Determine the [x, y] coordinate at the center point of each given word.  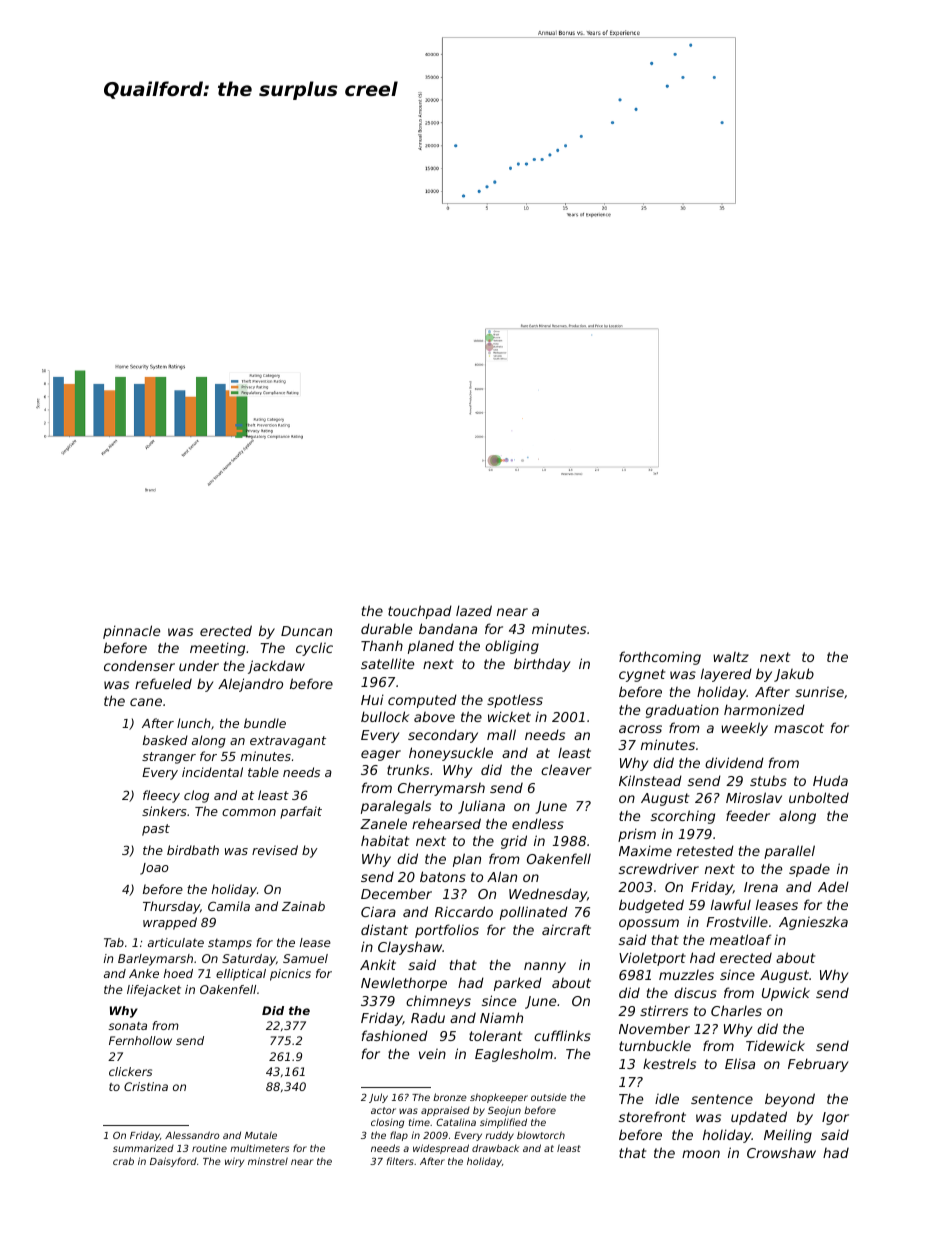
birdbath [193, 850]
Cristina [146, 1086]
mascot [799, 728]
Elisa [740, 1063]
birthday [542, 665]
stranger [169, 758]
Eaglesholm [514, 1055]
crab [123, 1161]
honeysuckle [451, 754]
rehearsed [446, 823]
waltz [731, 657]
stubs [768, 781]
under [199, 665]
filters [400, 1161]
